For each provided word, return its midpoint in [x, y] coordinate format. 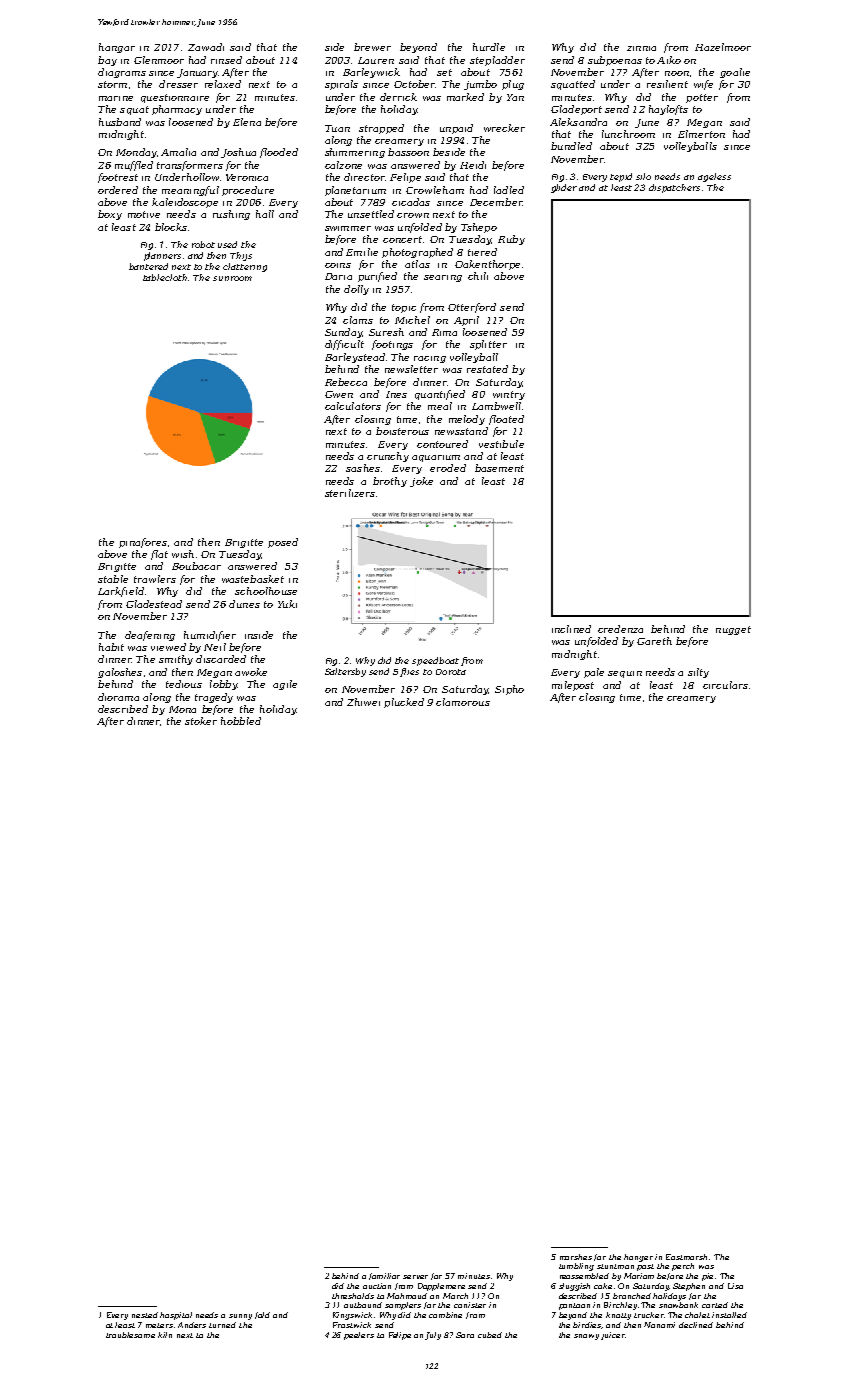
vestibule [501, 444]
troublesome [130, 1335]
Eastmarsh [686, 1257]
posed [283, 543]
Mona [182, 709]
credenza [620, 629]
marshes [576, 1257]
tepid [621, 177]
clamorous [463, 702]
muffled [134, 166]
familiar [384, 1276]
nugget [733, 630]
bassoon [408, 152]
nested [145, 1315]
